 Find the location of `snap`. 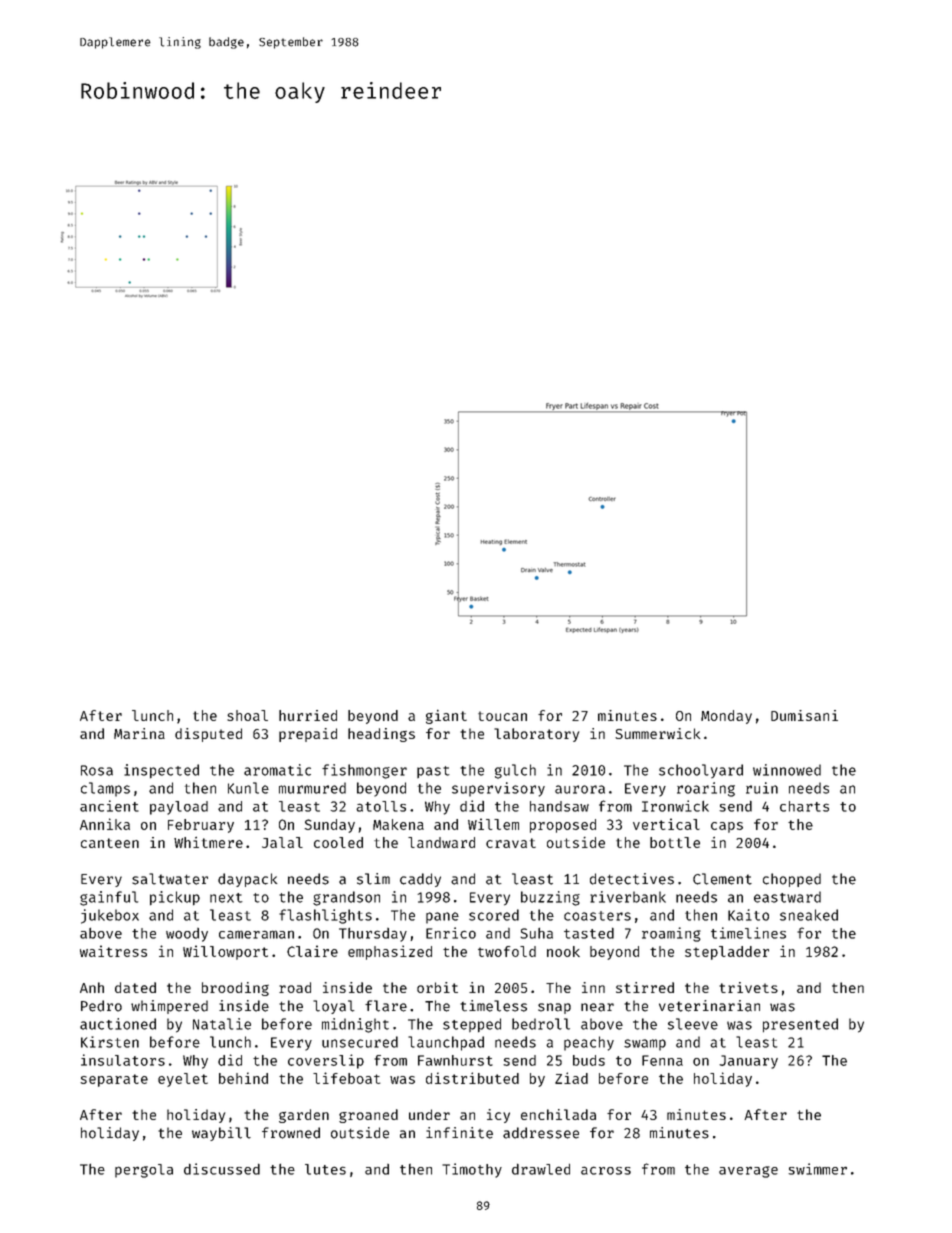

snap is located at coordinates (554, 1008).
